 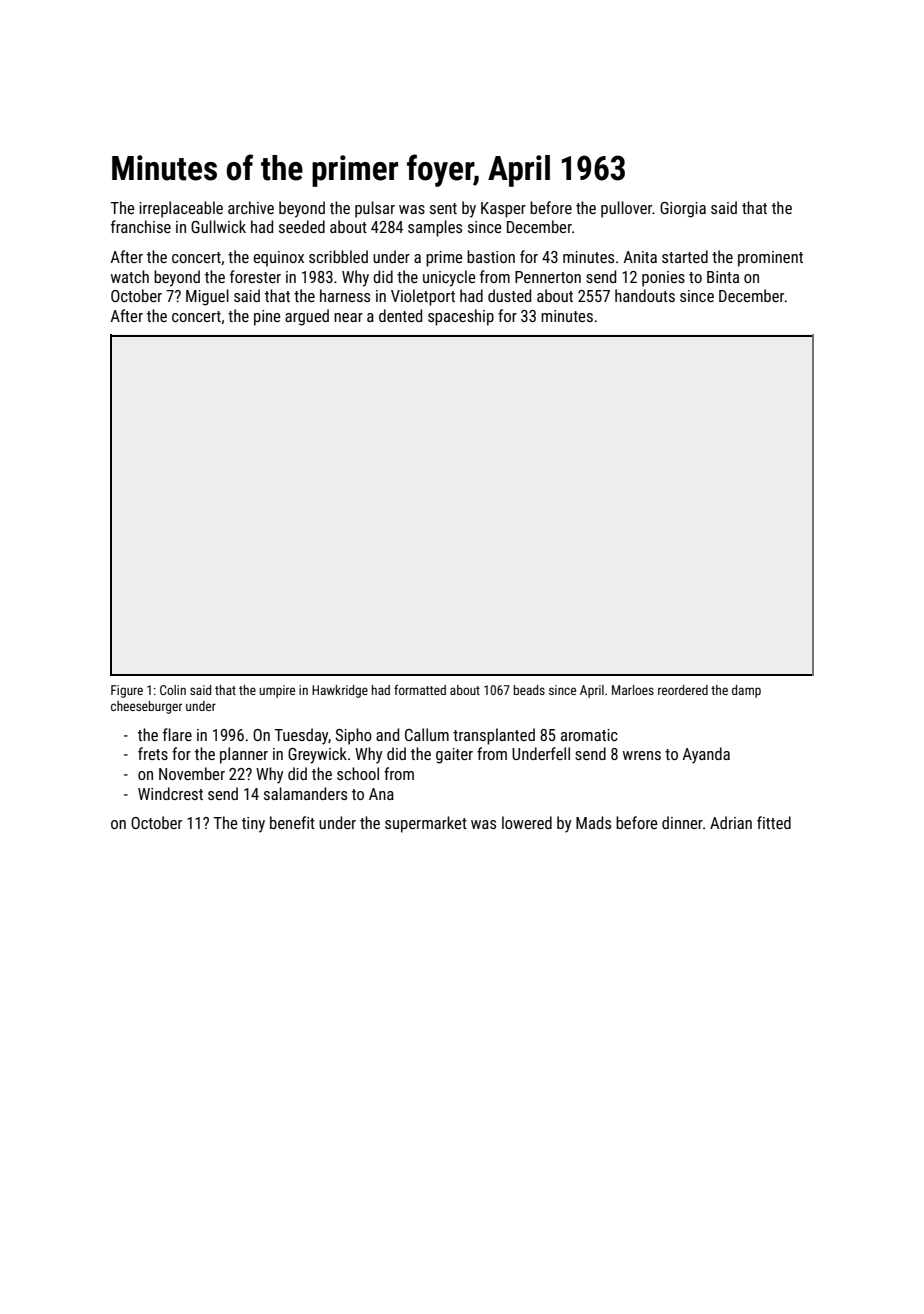 I want to click on handouts, so click(x=645, y=295).
